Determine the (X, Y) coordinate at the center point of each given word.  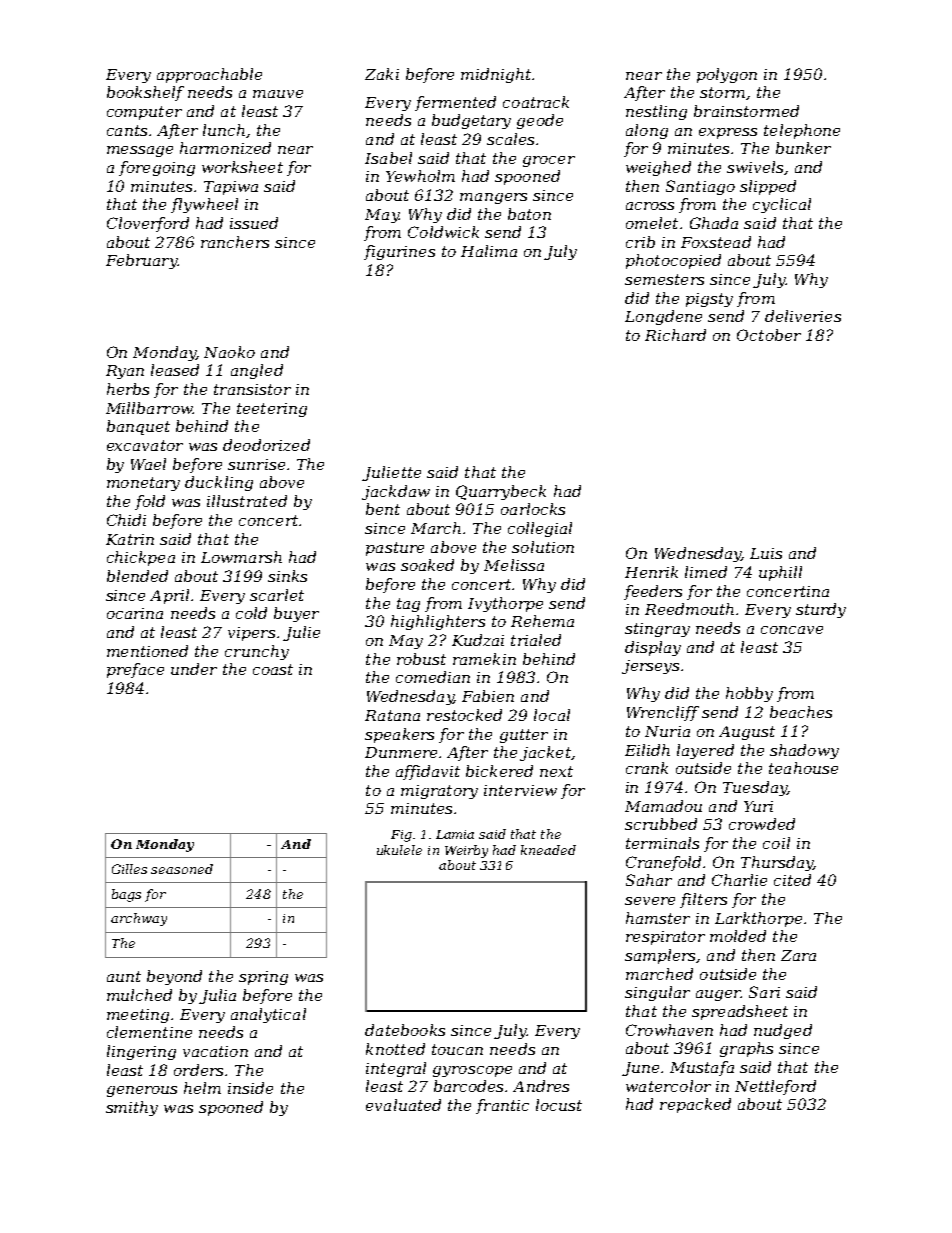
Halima (489, 251)
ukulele (399, 850)
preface (135, 670)
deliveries (803, 316)
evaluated (403, 1105)
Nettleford (775, 1087)
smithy (132, 1108)
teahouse (803, 768)
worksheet (242, 167)
